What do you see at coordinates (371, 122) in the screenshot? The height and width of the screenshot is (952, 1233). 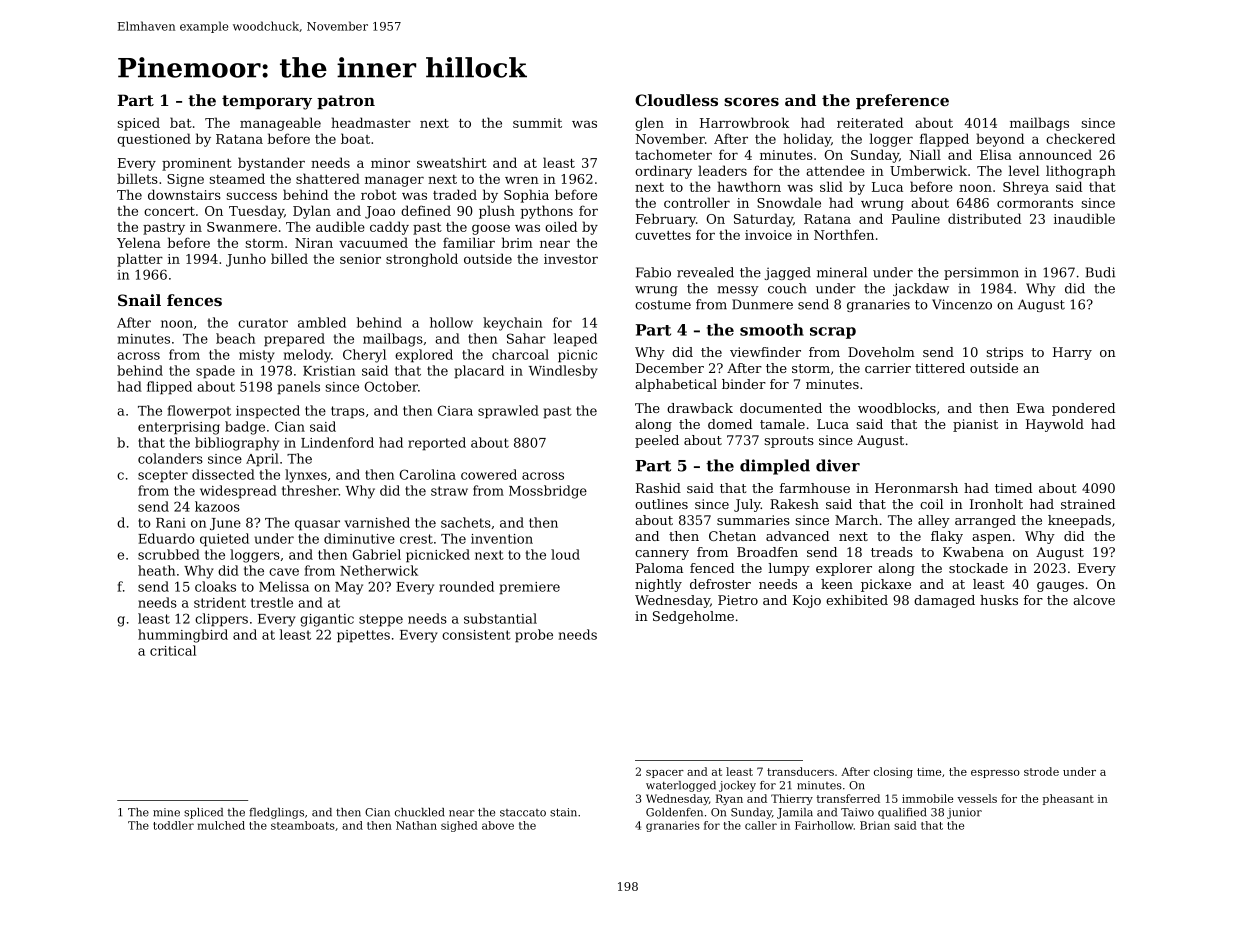 I see `headmaster` at bounding box center [371, 122].
